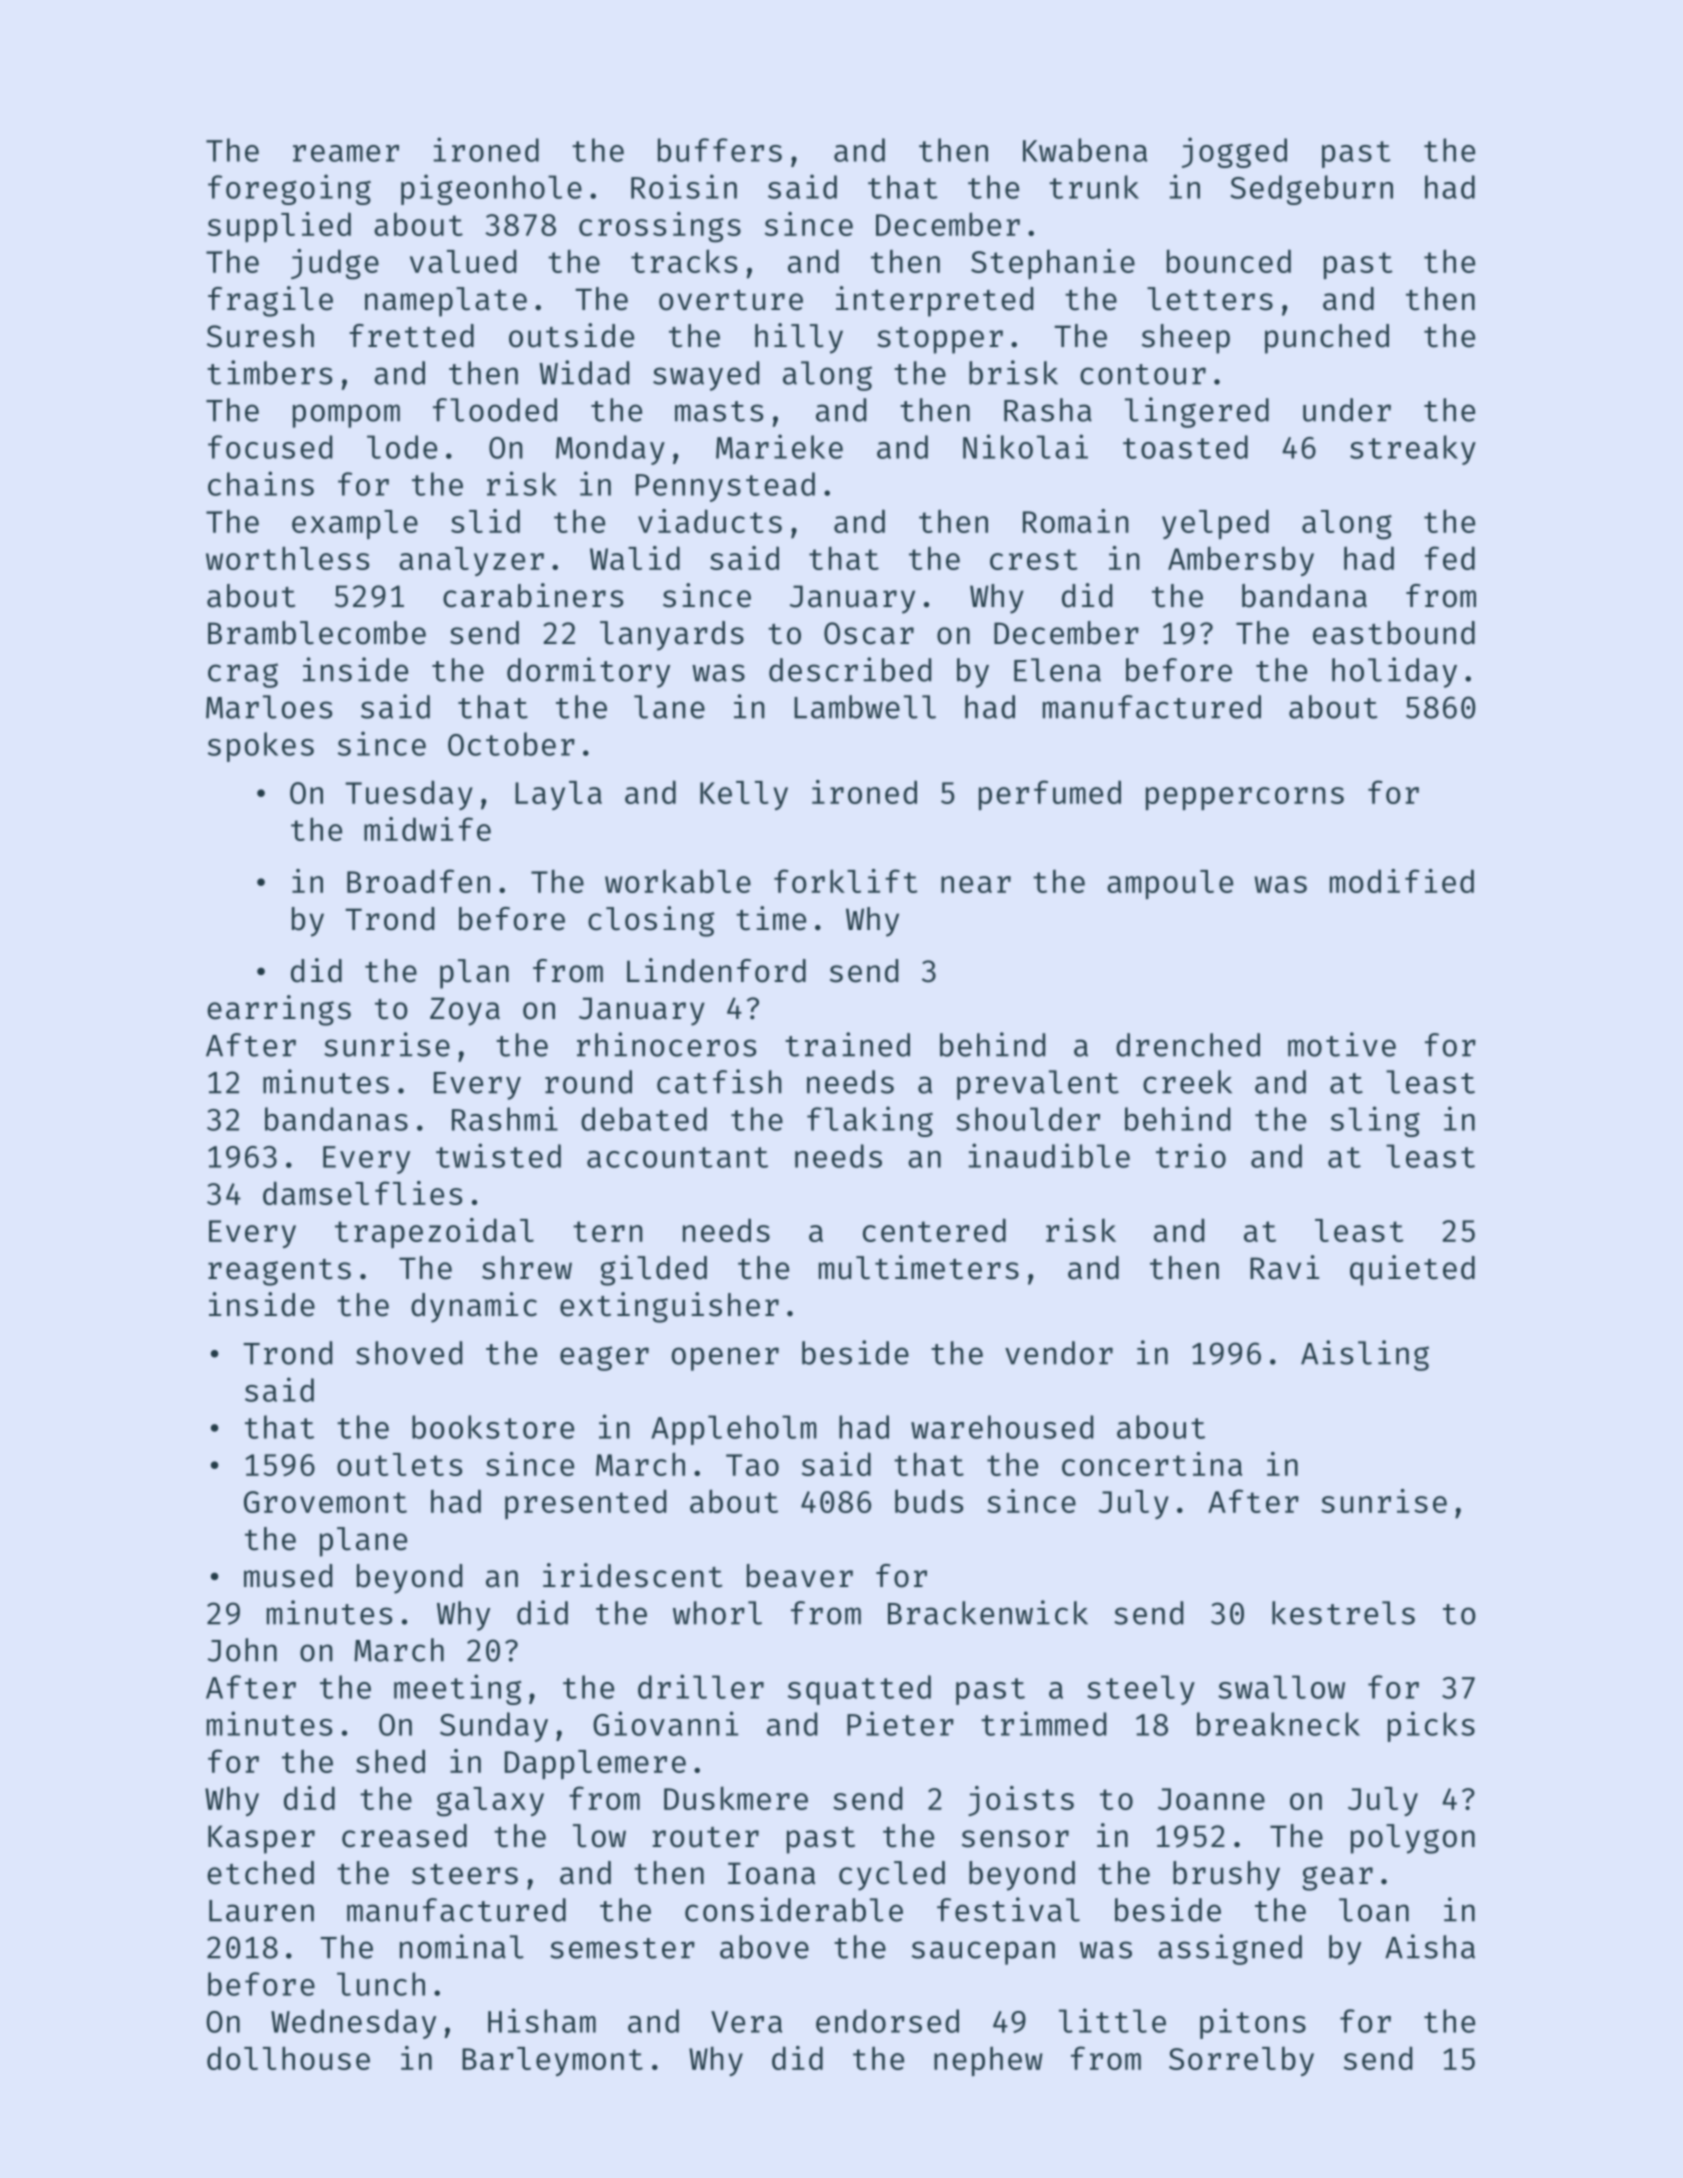  I want to click on flaking, so click(870, 1121).
